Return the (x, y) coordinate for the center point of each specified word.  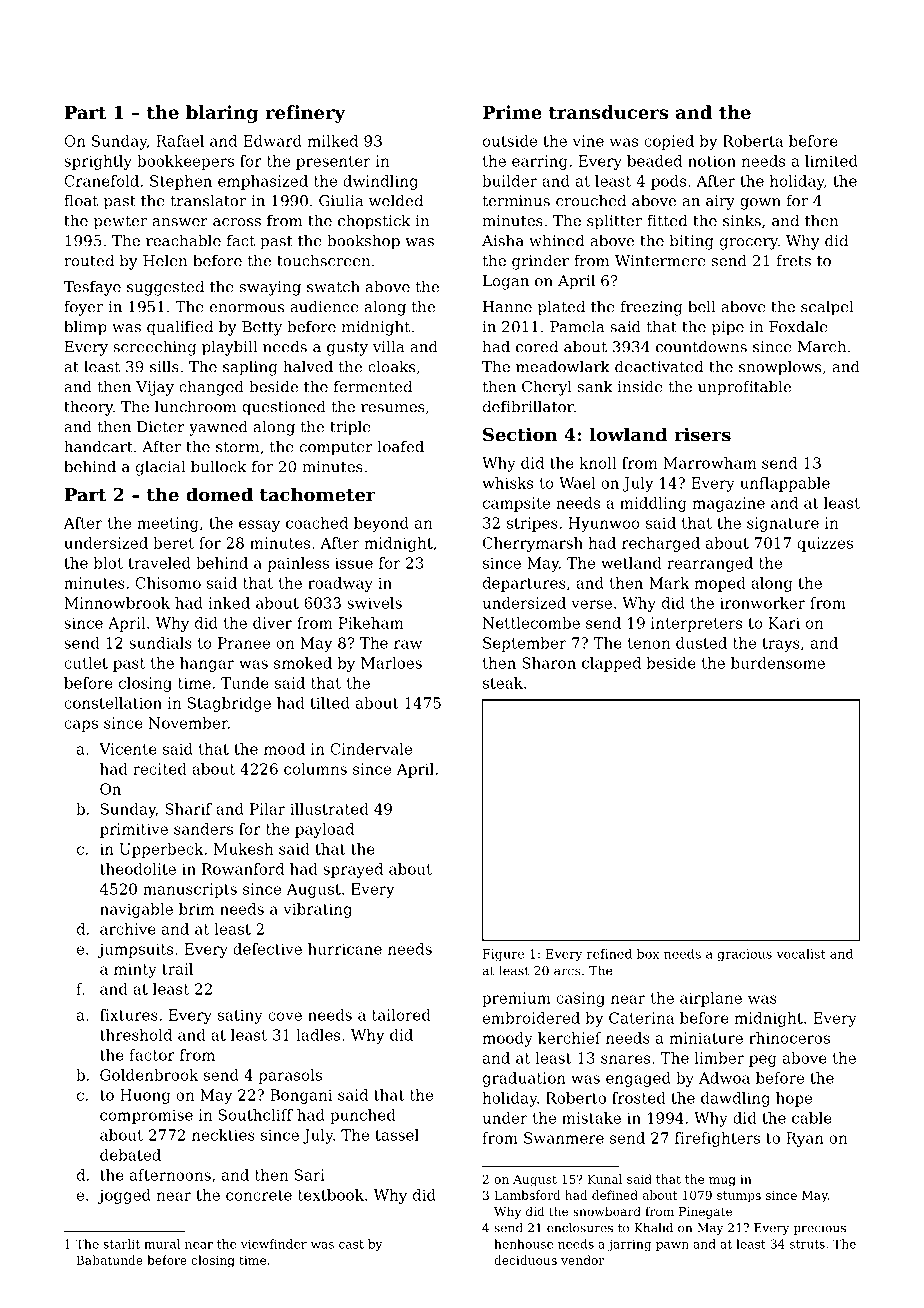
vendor (582, 1260)
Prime (512, 112)
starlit (121, 1244)
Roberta (753, 141)
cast (351, 1244)
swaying (270, 288)
